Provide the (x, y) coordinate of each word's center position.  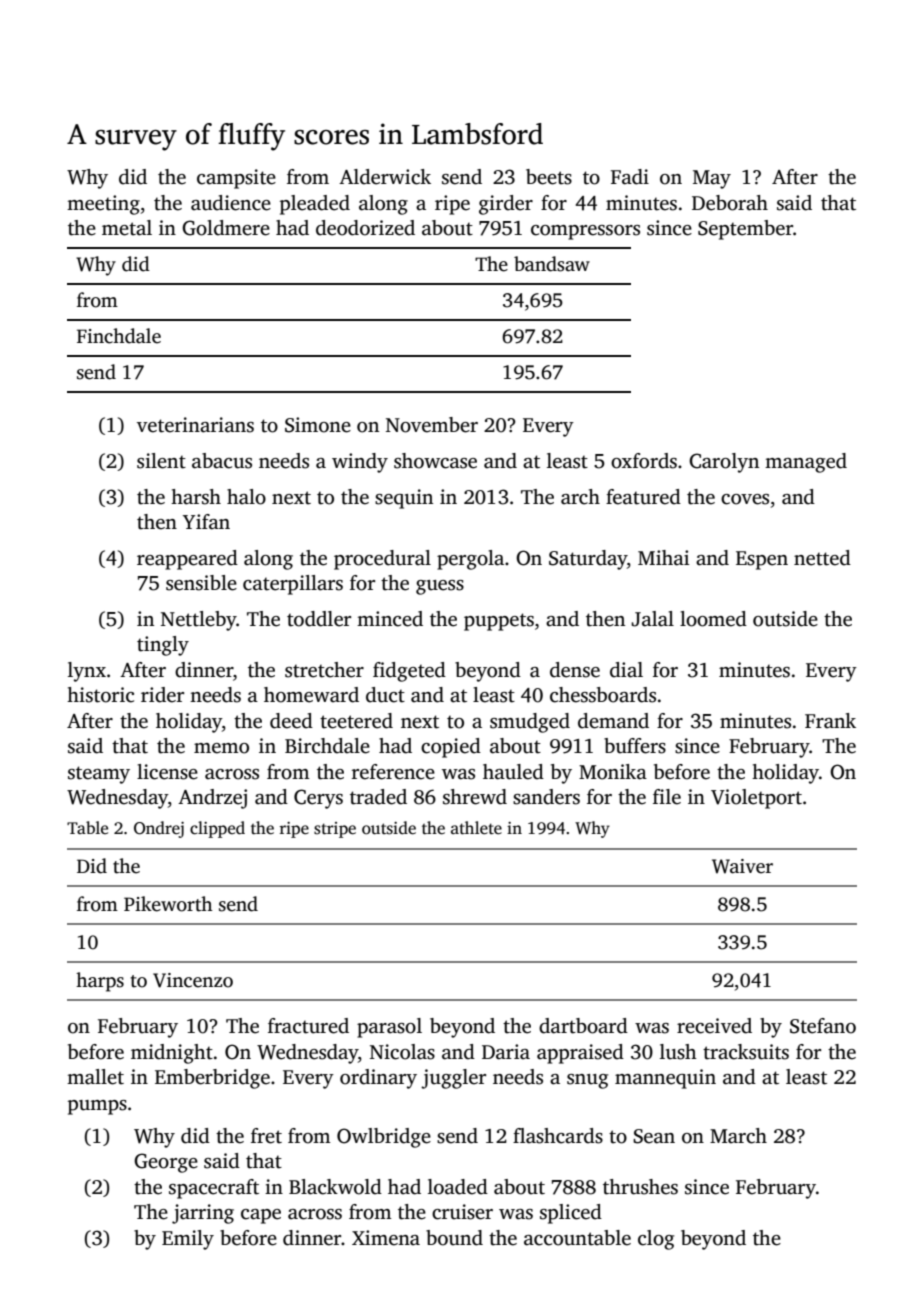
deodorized (365, 228)
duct (385, 695)
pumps (97, 1107)
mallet (95, 1077)
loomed (713, 619)
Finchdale (119, 336)
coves (745, 499)
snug (587, 1081)
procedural (382, 560)
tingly (163, 646)
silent (161, 461)
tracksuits (746, 1052)
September (745, 230)
